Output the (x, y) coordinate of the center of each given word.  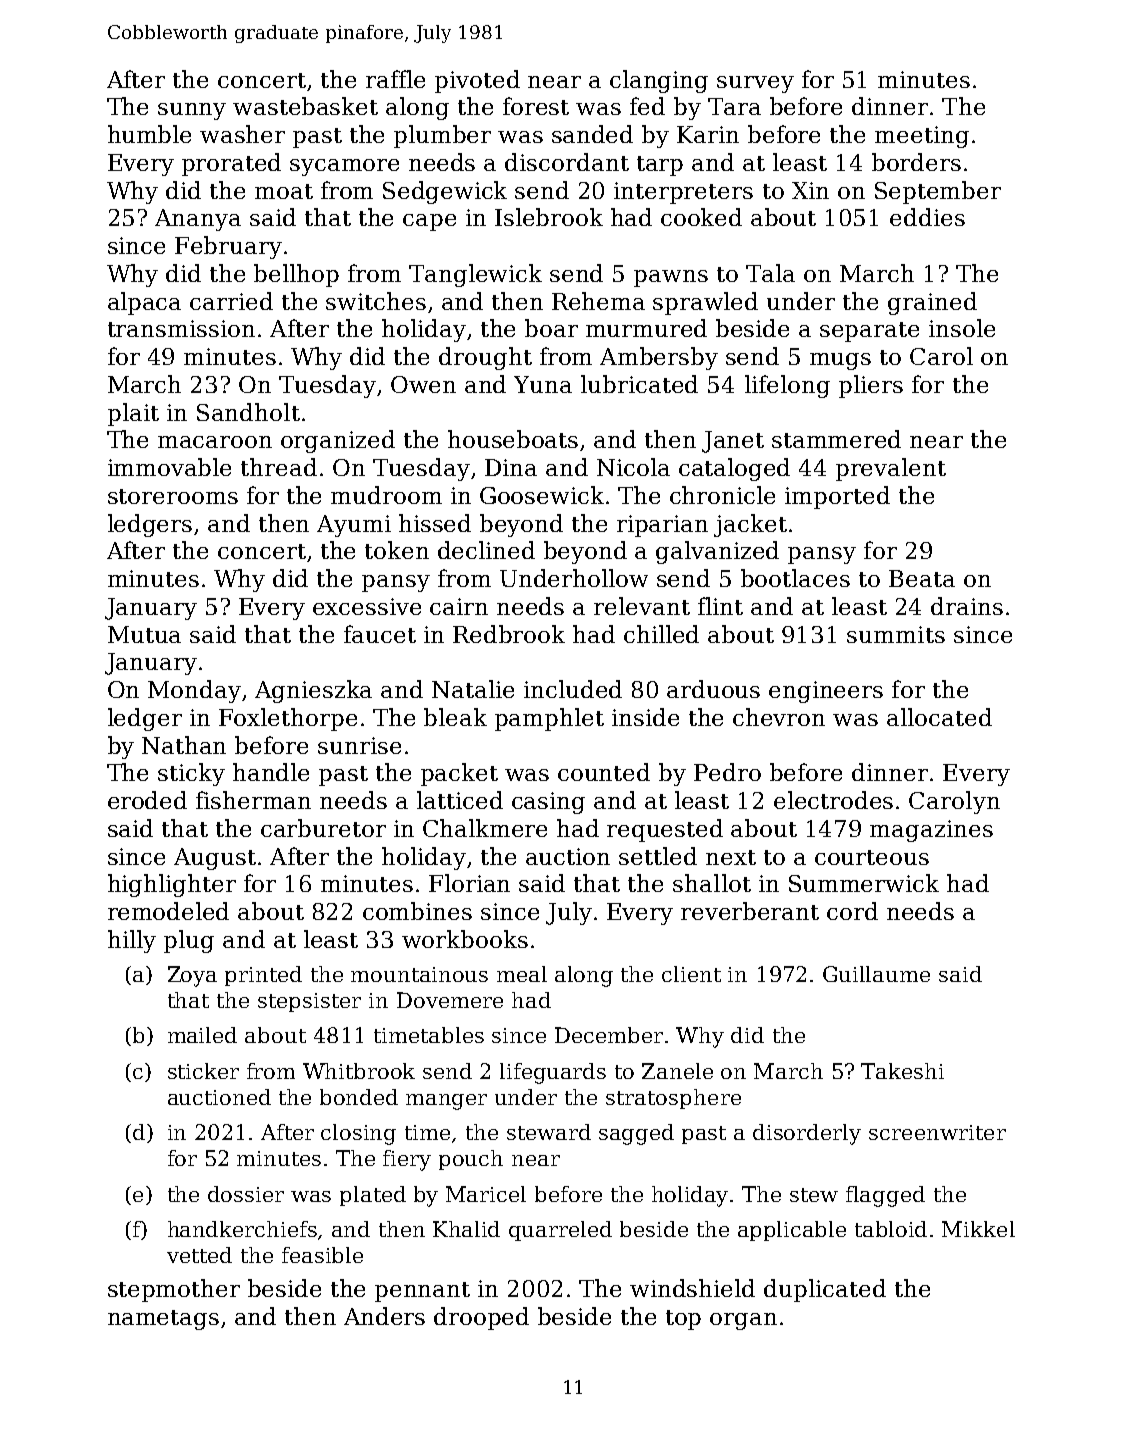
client (691, 974)
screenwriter (937, 1132)
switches (376, 301)
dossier (246, 1194)
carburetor (323, 828)
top (683, 1320)
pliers (871, 386)
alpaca (144, 303)
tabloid (891, 1229)
